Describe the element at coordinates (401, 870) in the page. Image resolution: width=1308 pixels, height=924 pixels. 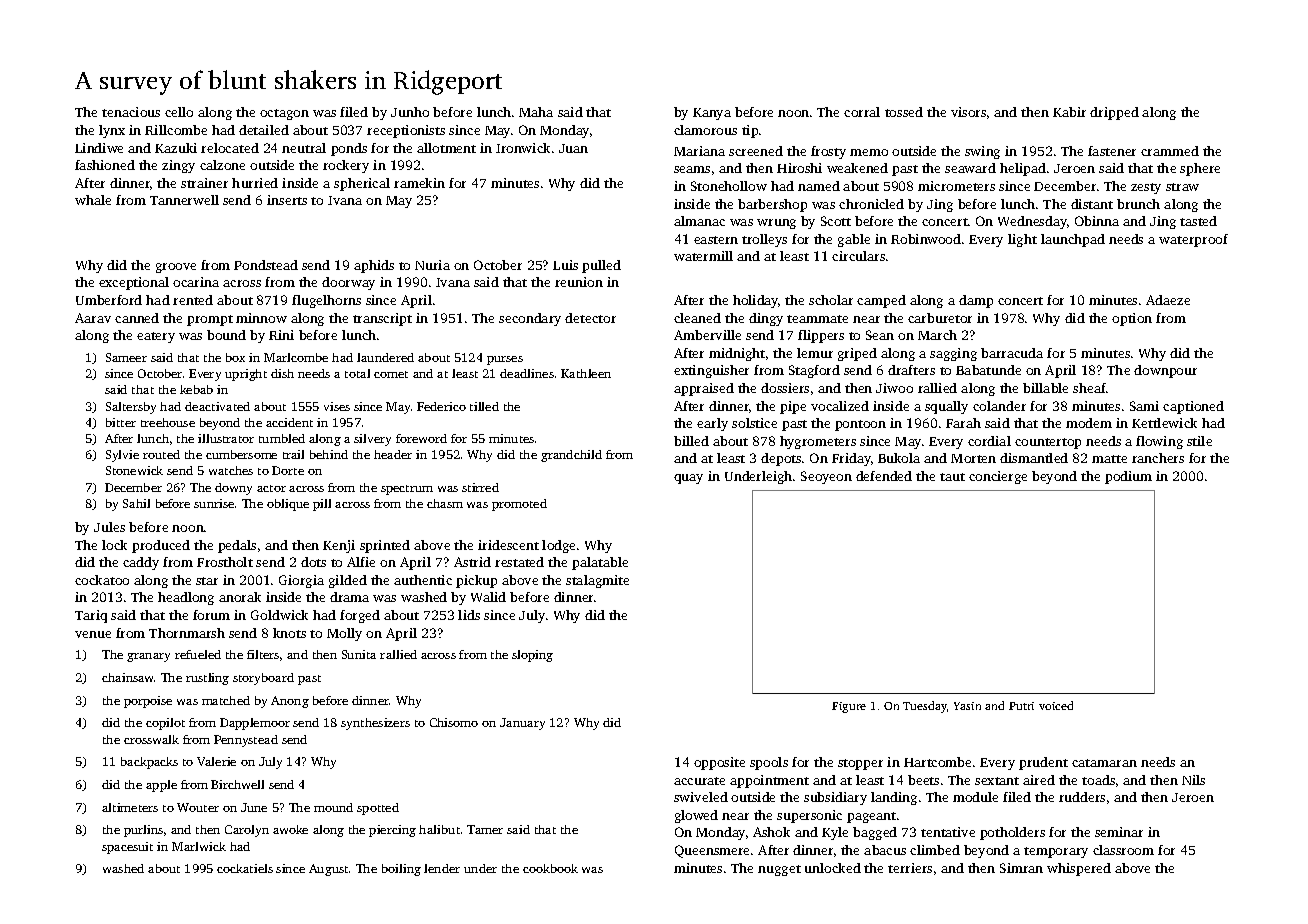
I see `boiling` at that location.
